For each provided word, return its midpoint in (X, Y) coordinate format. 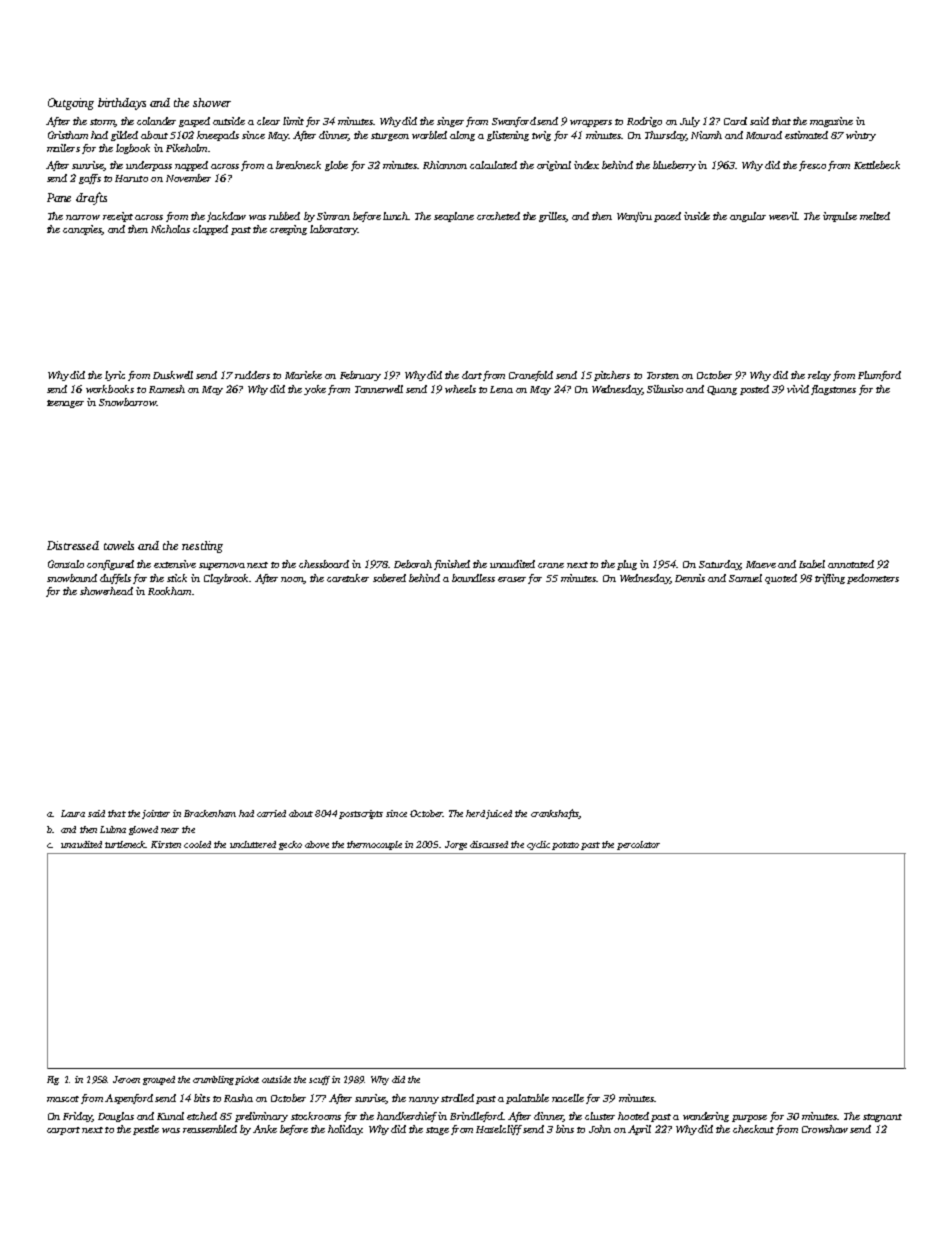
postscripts (361, 814)
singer (450, 122)
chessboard (324, 564)
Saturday (720, 565)
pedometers (873, 579)
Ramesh (167, 389)
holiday (345, 1130)
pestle (146, 1130)
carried (271, 813)
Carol (735, 121)
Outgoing (71, 104)
